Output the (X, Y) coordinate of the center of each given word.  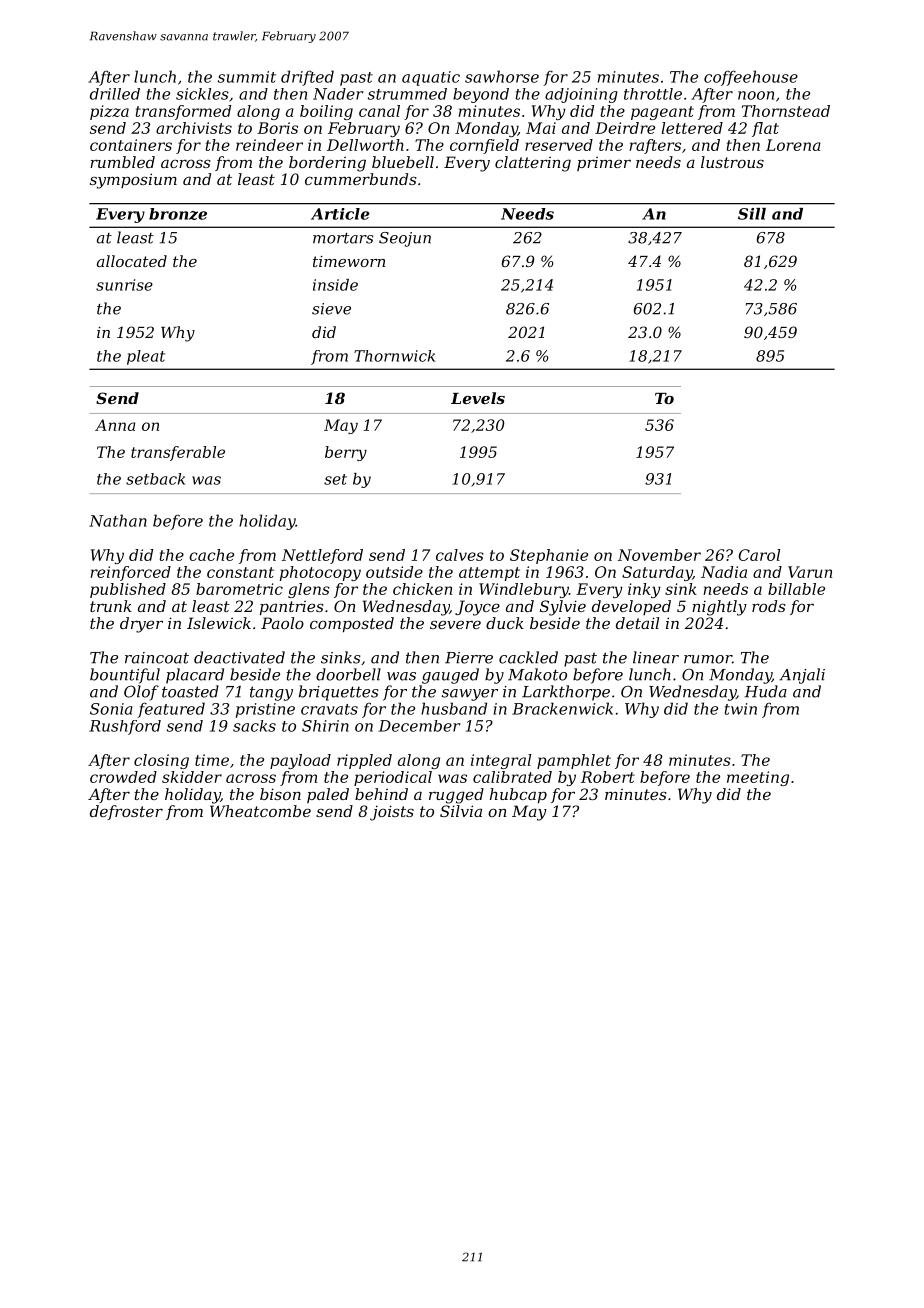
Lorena (793, 145)
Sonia (111, 709)
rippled (364, 761)
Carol (759, 555)
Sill (752, 214)
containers (131, 145)
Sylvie (563, 608)
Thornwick (394, 356)
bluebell (403, 162)
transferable (178, 453)
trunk (111, 606)
